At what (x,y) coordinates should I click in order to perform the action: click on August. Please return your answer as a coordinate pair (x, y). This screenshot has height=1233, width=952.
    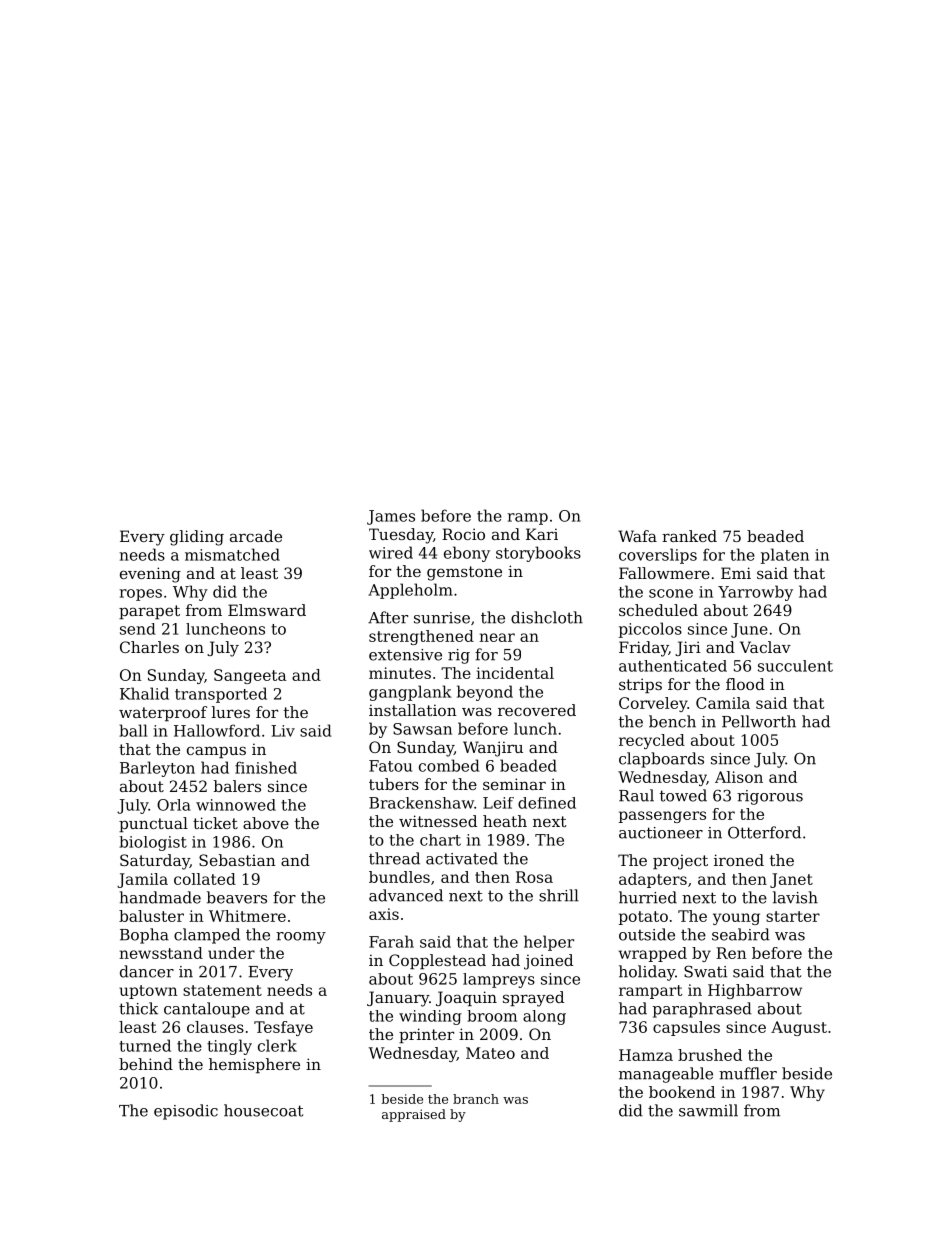
    Looking at the image, I should click on (799, 1028).
